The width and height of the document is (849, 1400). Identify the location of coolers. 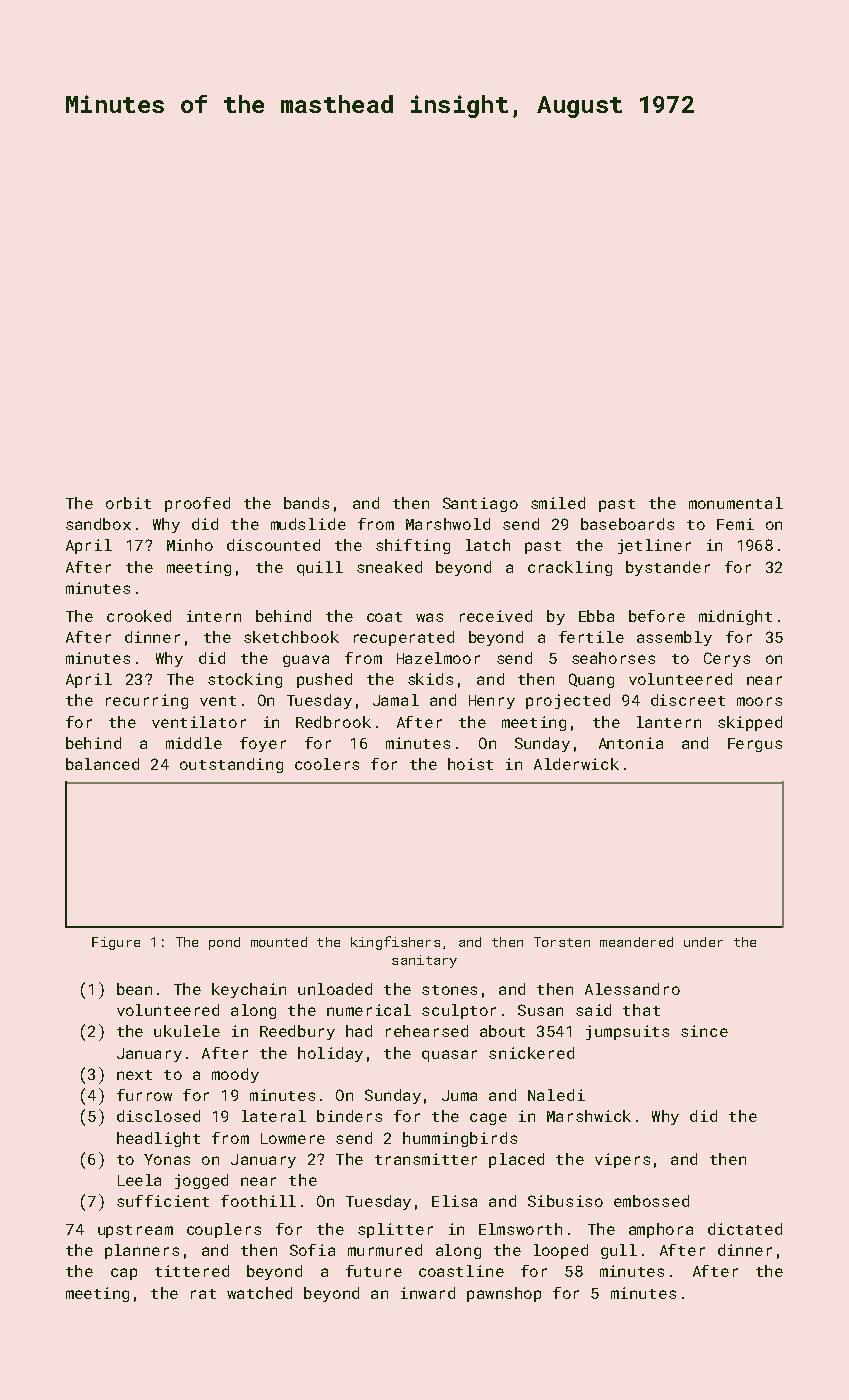
(327, 764).
